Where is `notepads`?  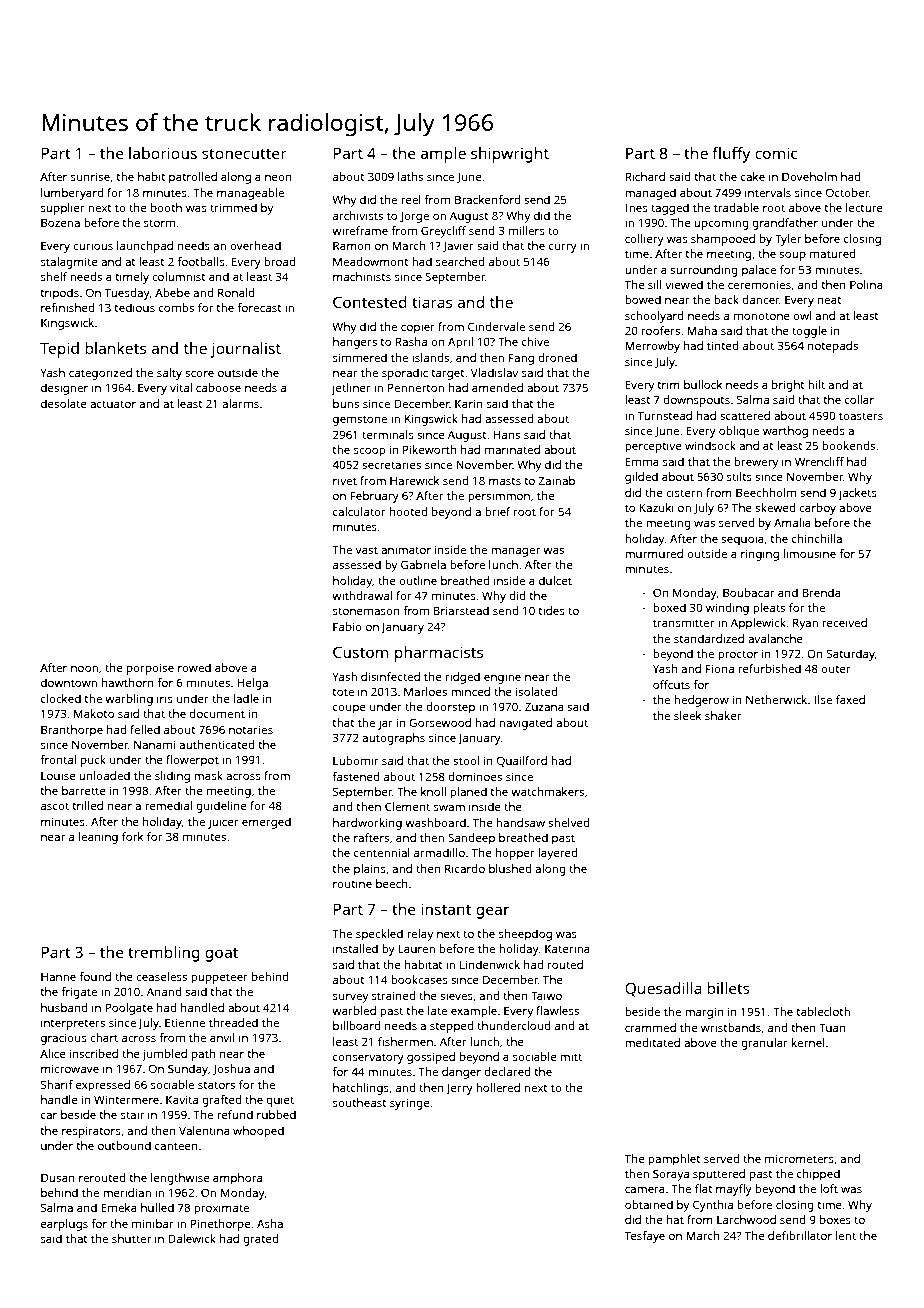
notepads is located at coordinates (833, 347).
